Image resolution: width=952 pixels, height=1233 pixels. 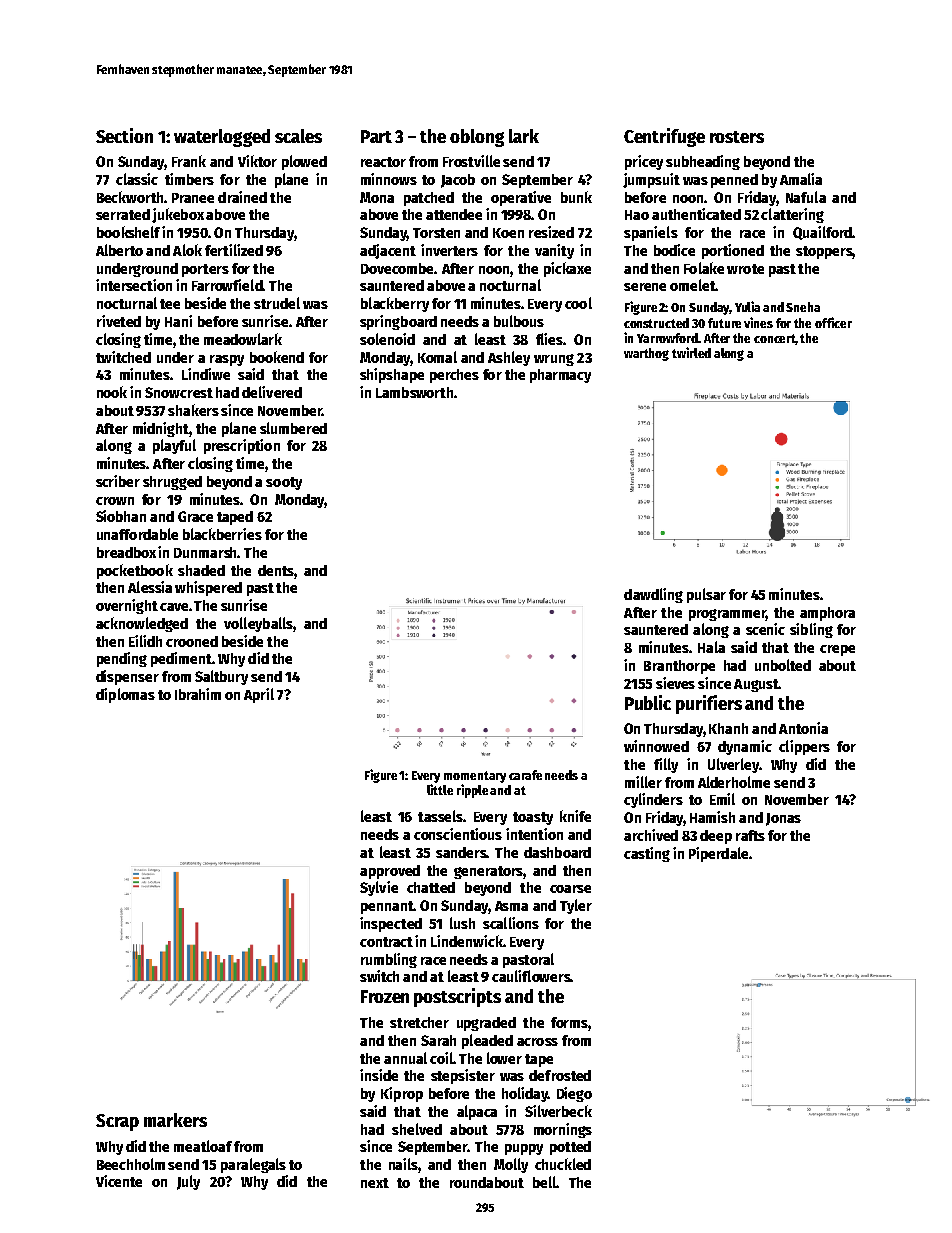 What do you see at coordinates (117, 1122) in the image?
I see `Scrap` at bounding box center [117, 1122].
